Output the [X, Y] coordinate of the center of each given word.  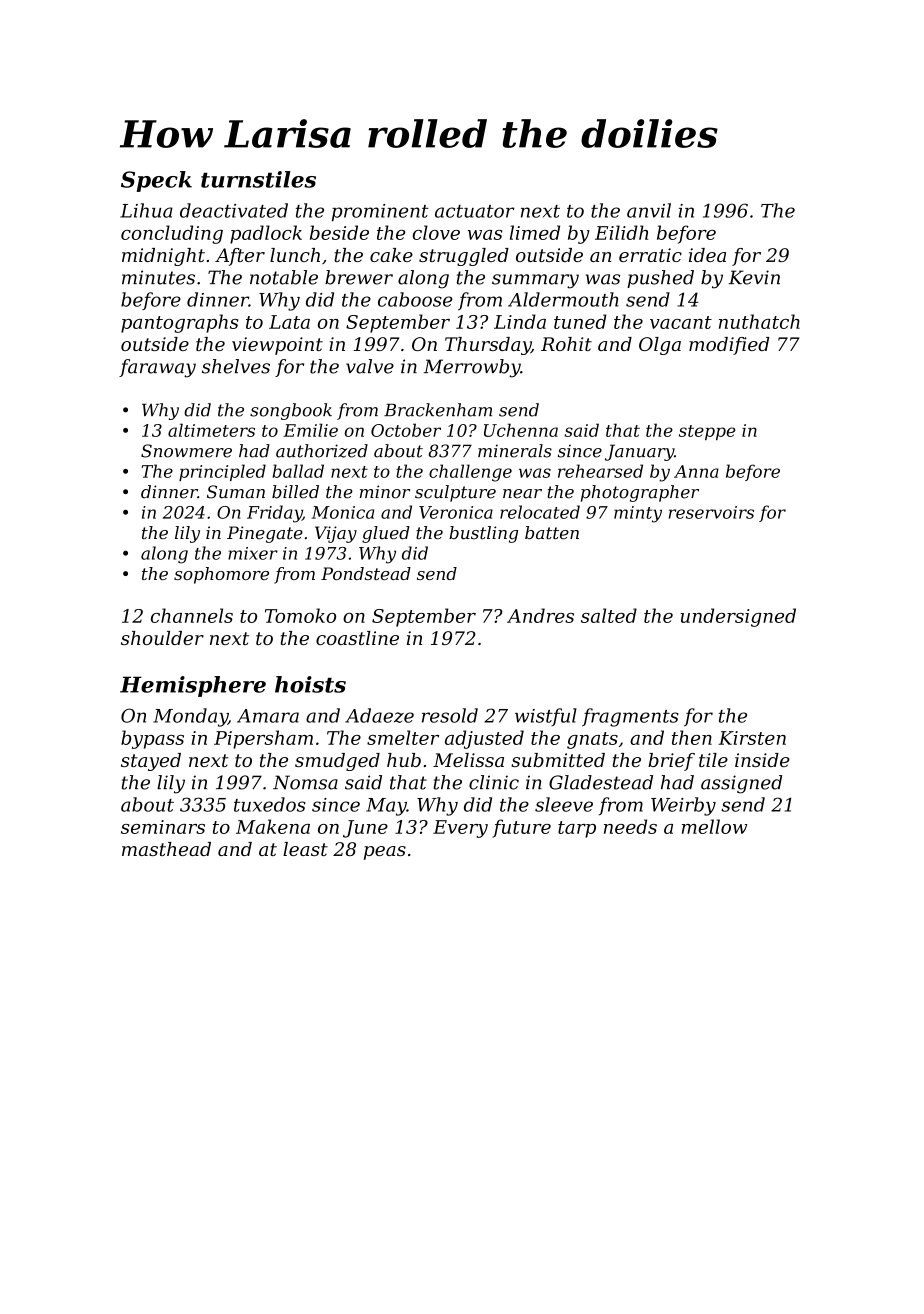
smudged [337, 762]
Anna [696, 471]
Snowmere [186, 451]
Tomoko [300, 615]
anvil [649, 210]
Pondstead [366, 573]
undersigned [738, 617]
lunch [295, 255]
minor [385, 492]
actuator [475, 211]
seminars [163, 827]
